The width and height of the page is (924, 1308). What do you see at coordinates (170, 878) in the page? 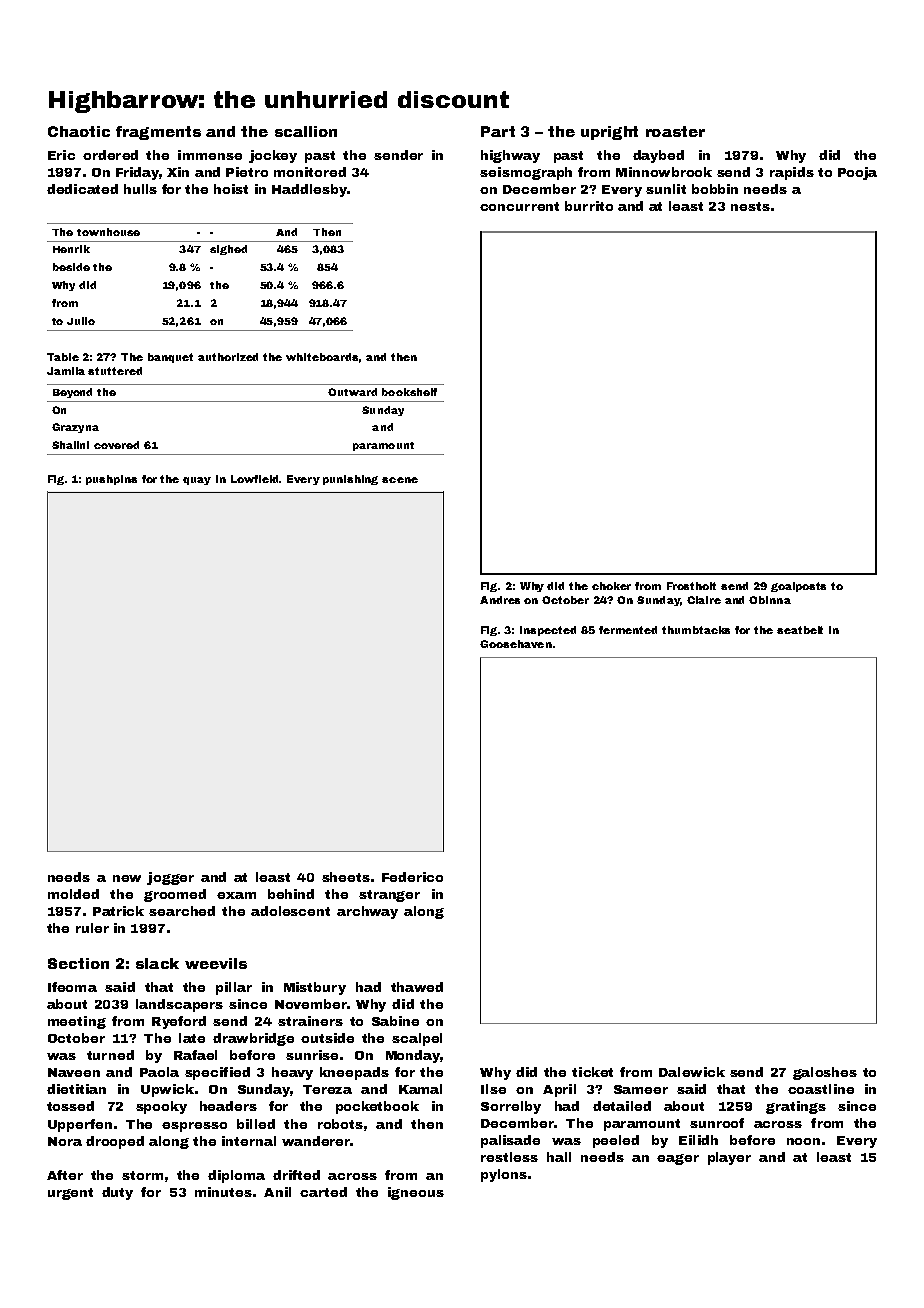
I see `jogger` at bounding box center [170, 878].
